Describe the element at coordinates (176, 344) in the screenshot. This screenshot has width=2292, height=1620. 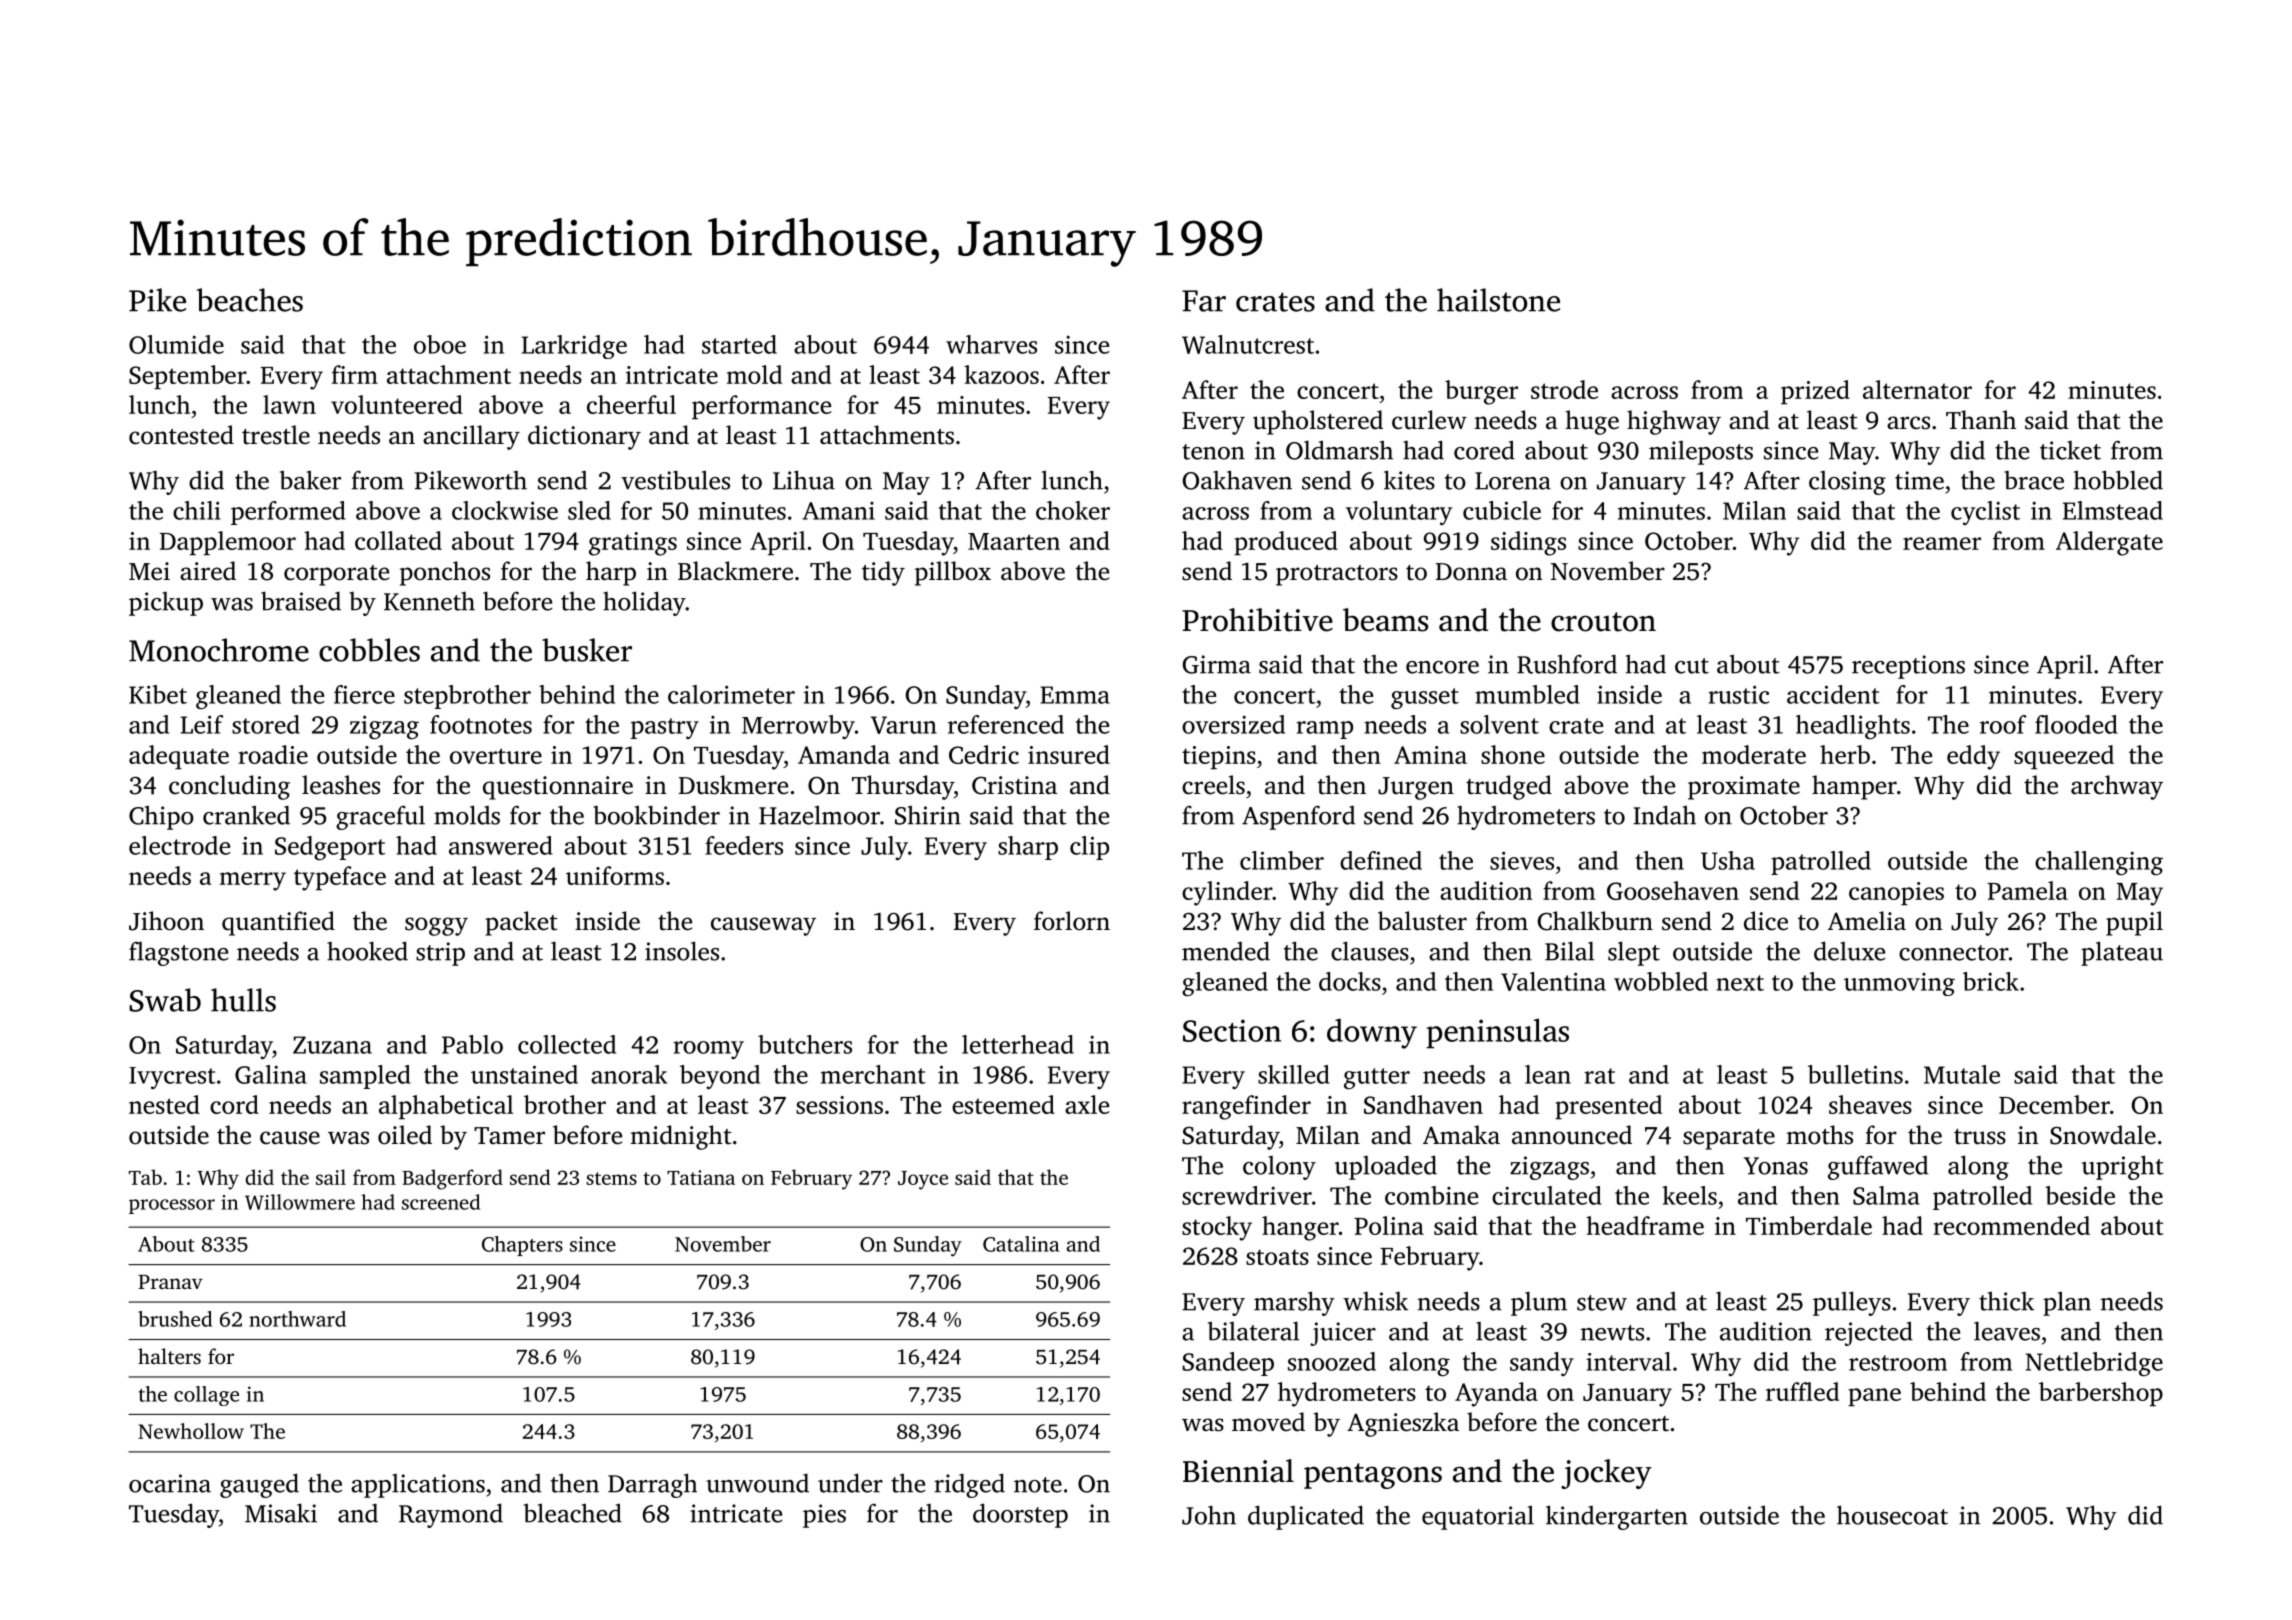
I see `Olumide` at that location.
